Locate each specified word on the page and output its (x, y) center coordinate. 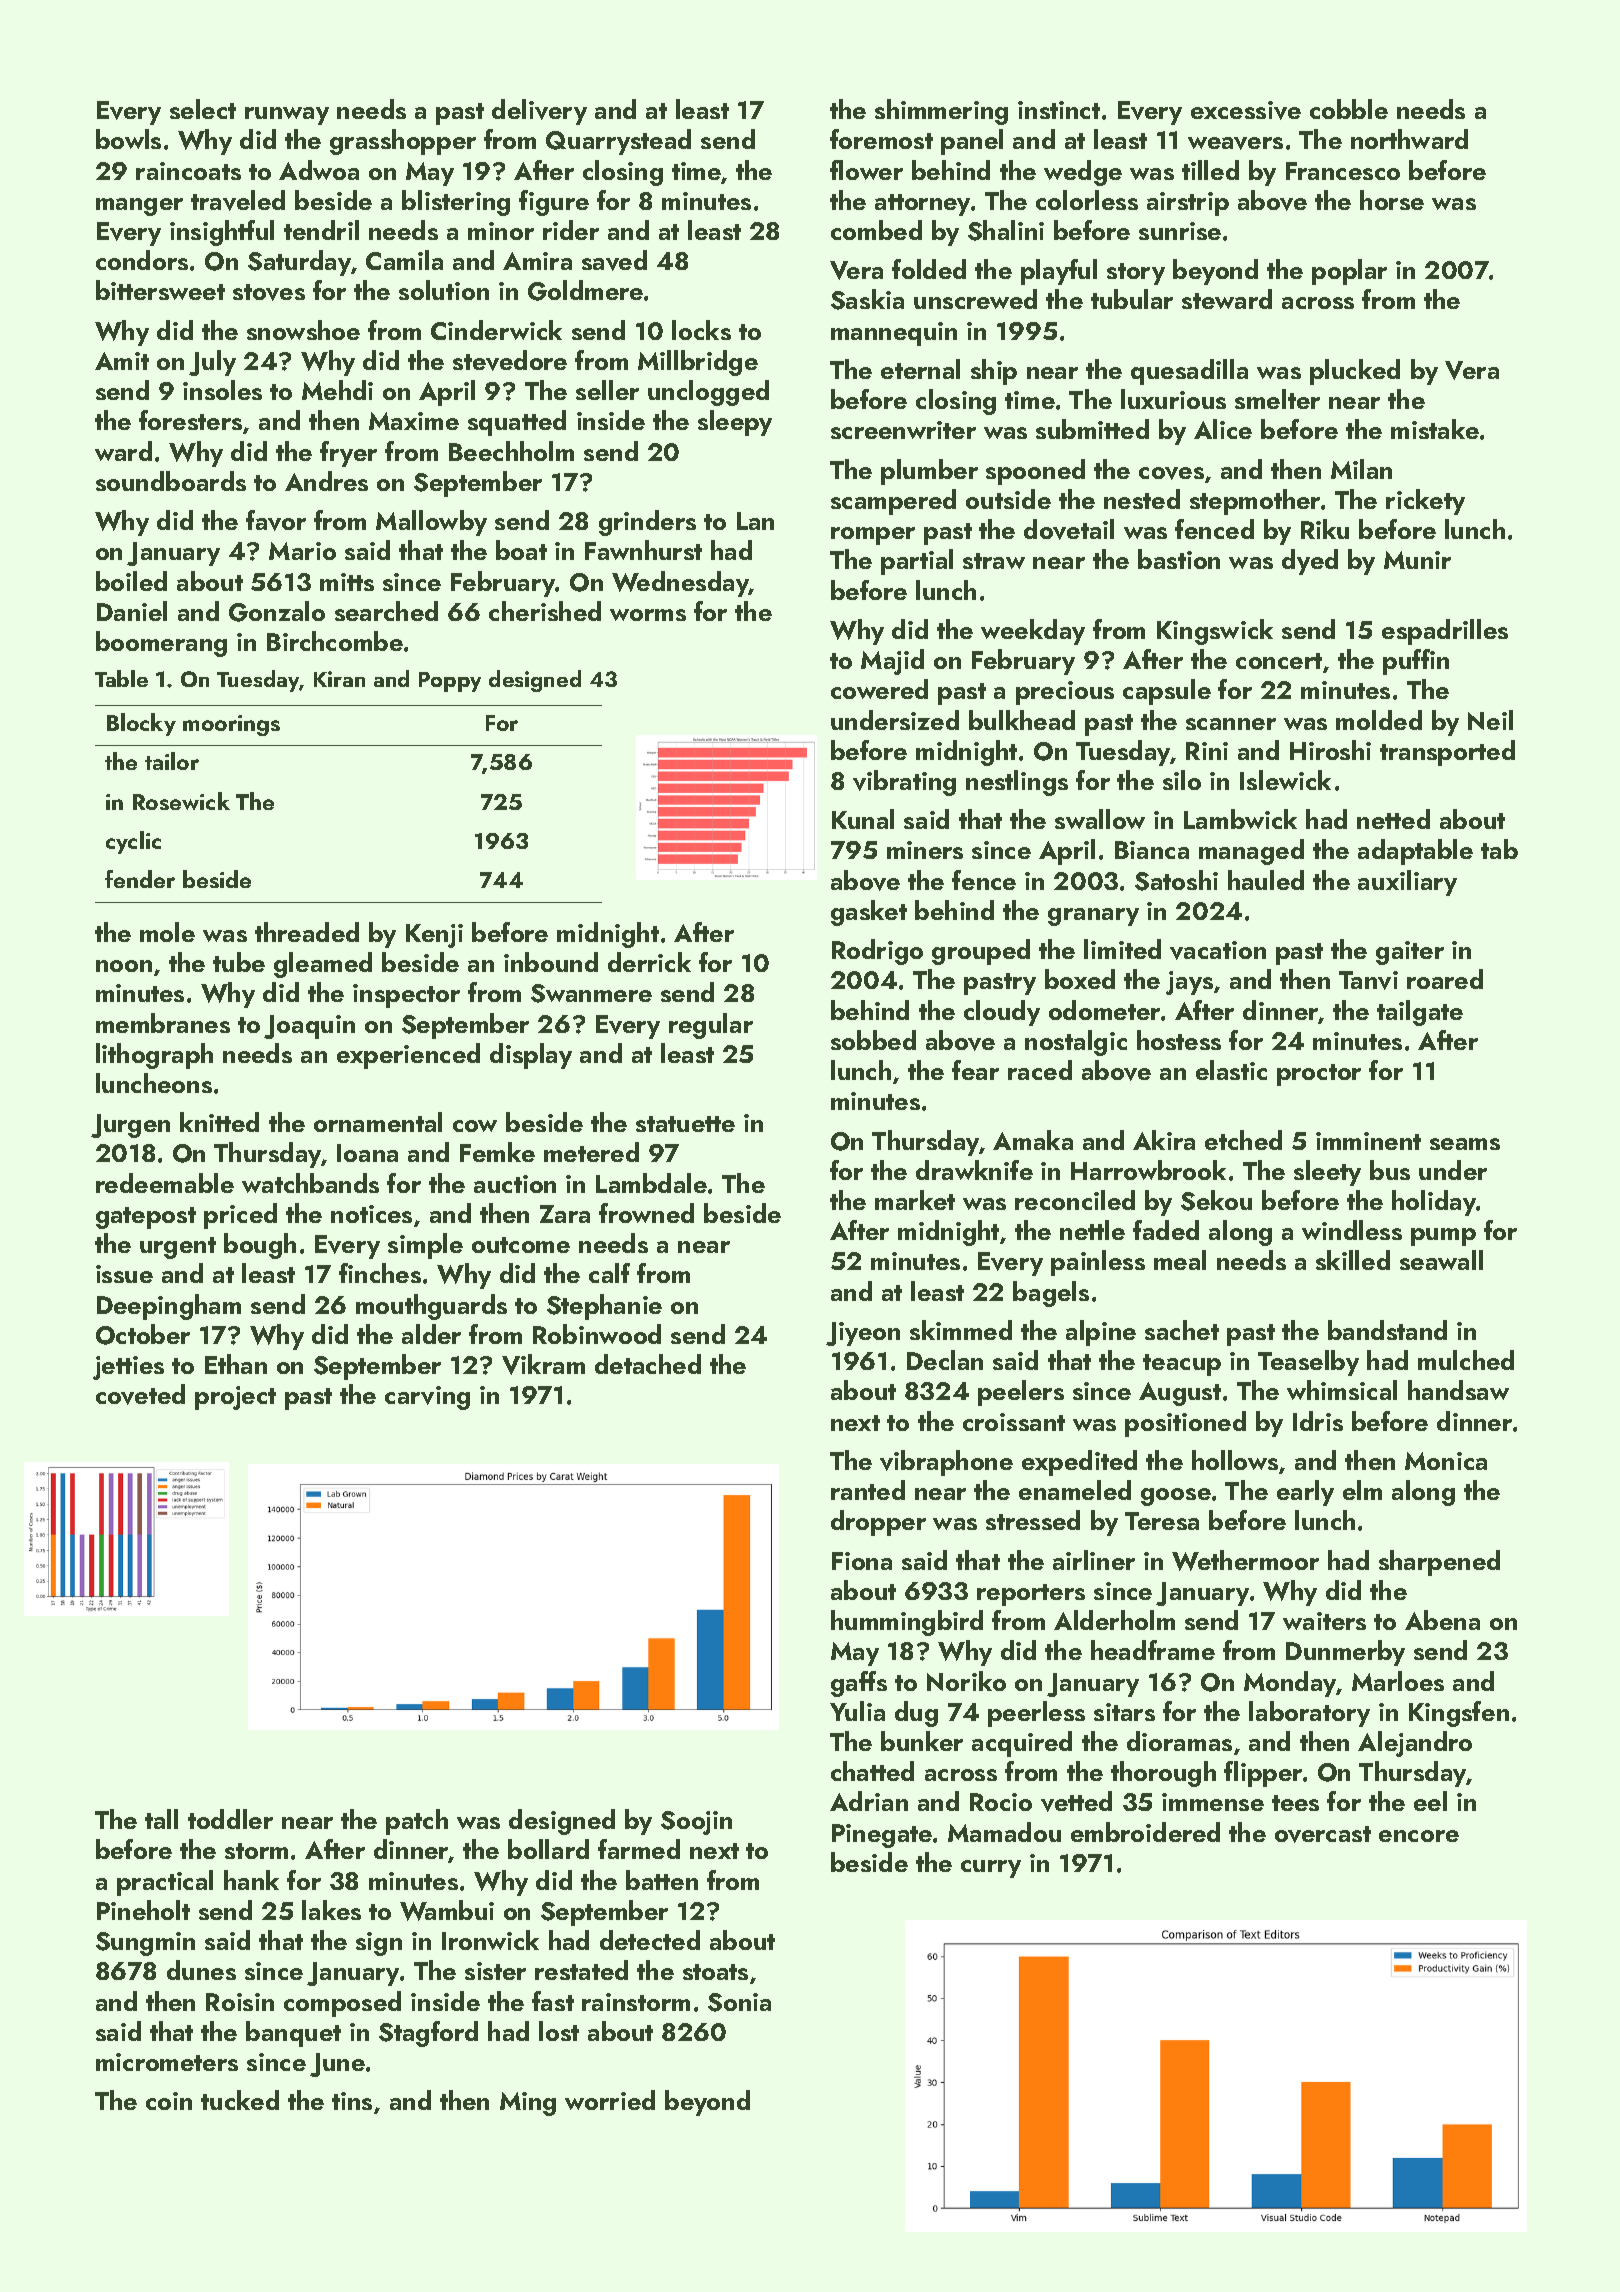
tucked (240, 2100)
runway (287, 116)
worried (610, 2100)
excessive (1246, 110)
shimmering (941, 112)
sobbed (873, 1040)
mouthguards (431, 1307)
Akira (1164, 1140)
